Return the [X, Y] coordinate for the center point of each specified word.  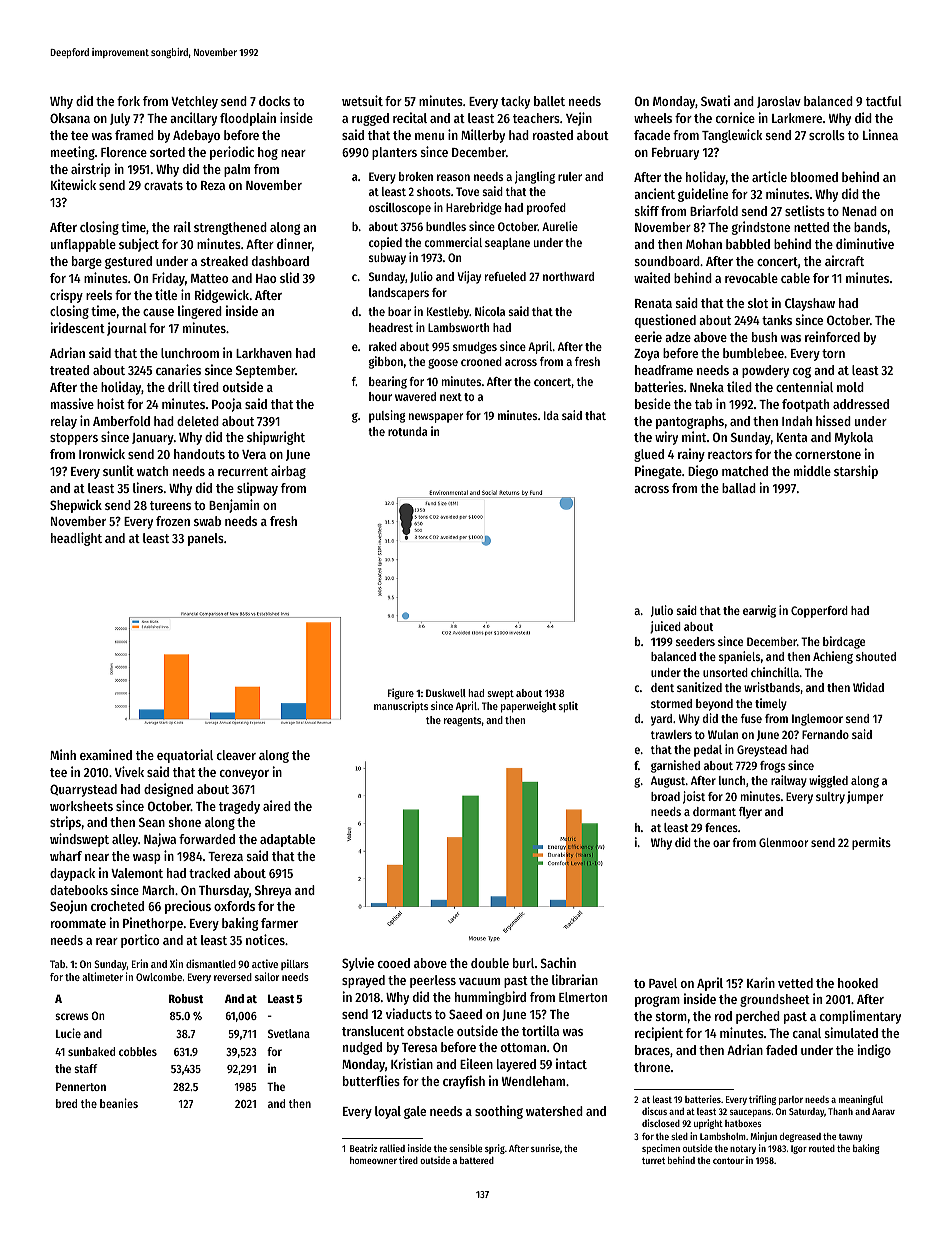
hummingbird [490, 998]
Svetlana [289, 1033]
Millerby [483, 136]
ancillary [193, 119]
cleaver [236, 755]
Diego [703, 472]
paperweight [528, 707]
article [769, 176]
